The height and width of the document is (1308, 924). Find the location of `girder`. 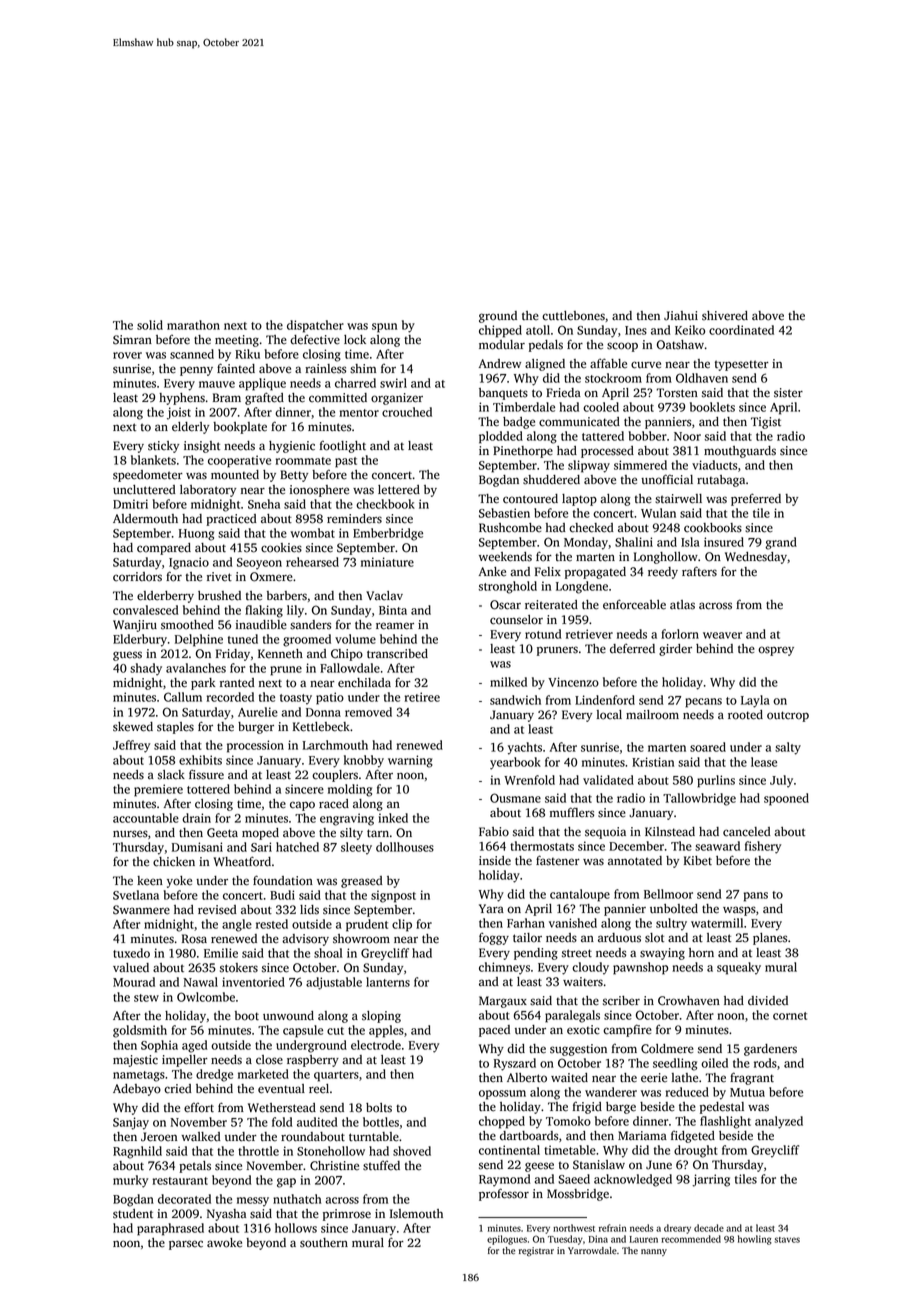

girder is located at coordinates (675, 650).
